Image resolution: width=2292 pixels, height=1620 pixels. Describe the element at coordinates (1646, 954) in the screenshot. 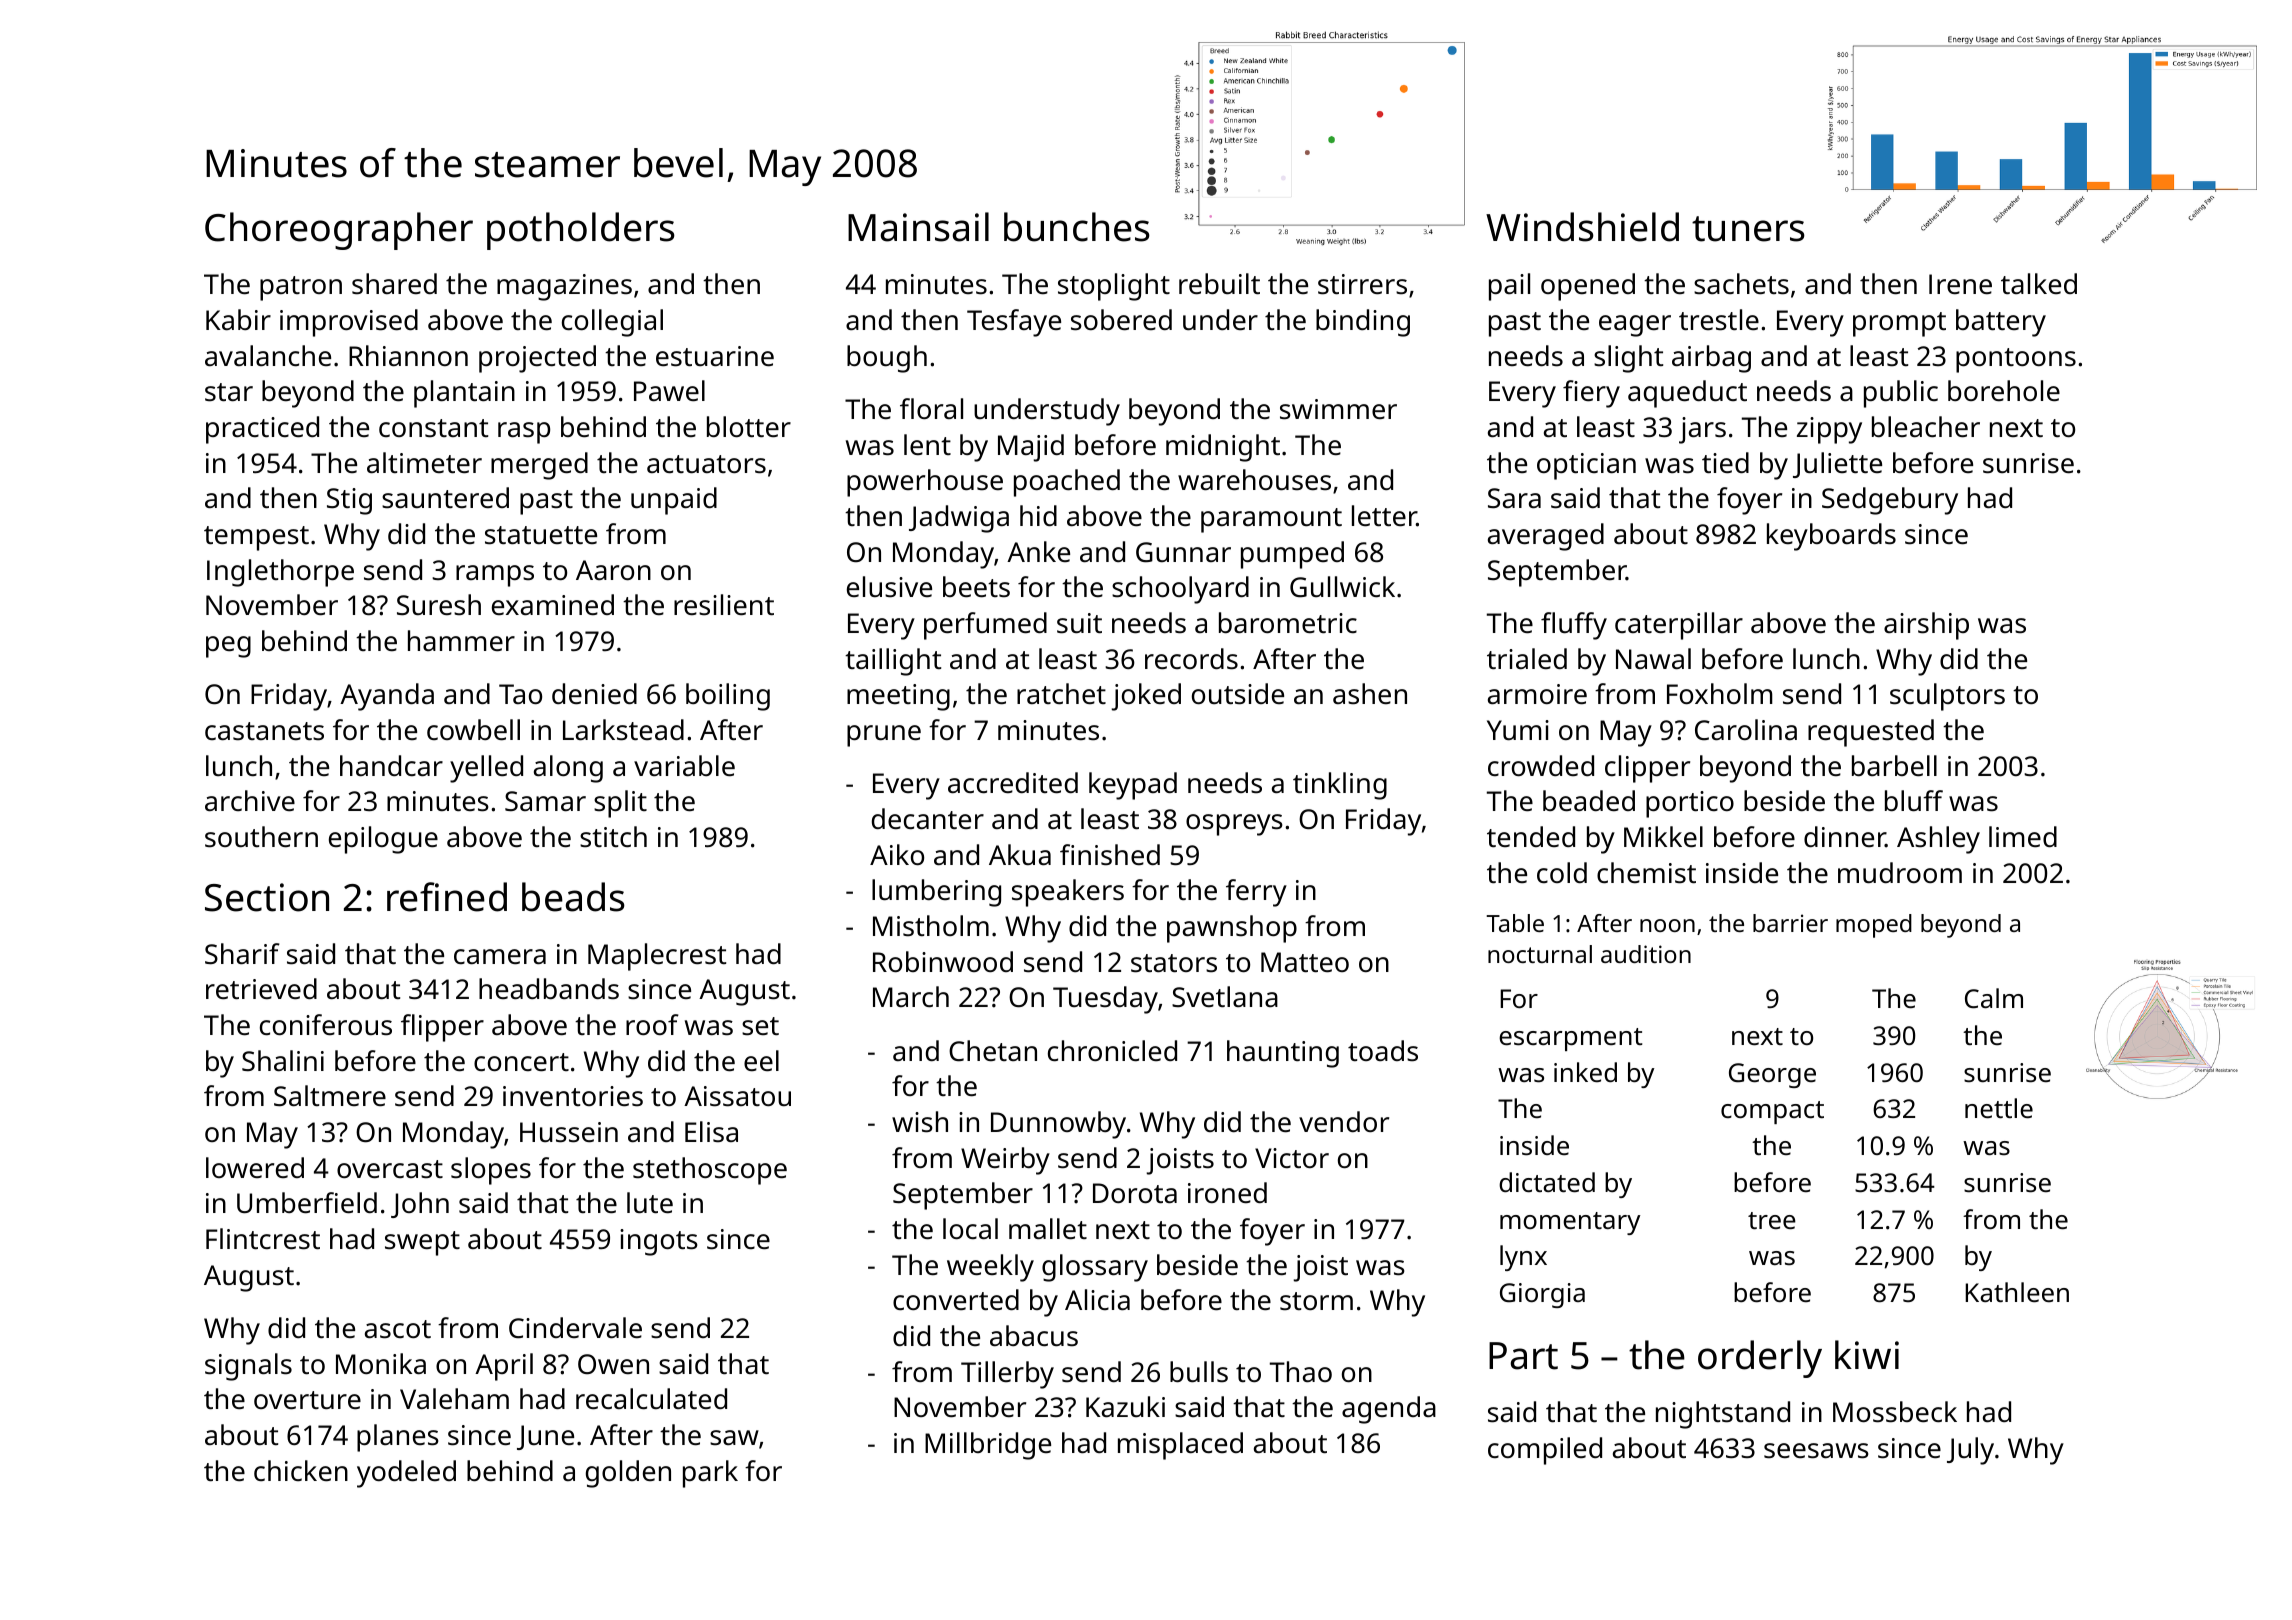

I see `audition` at that location.
